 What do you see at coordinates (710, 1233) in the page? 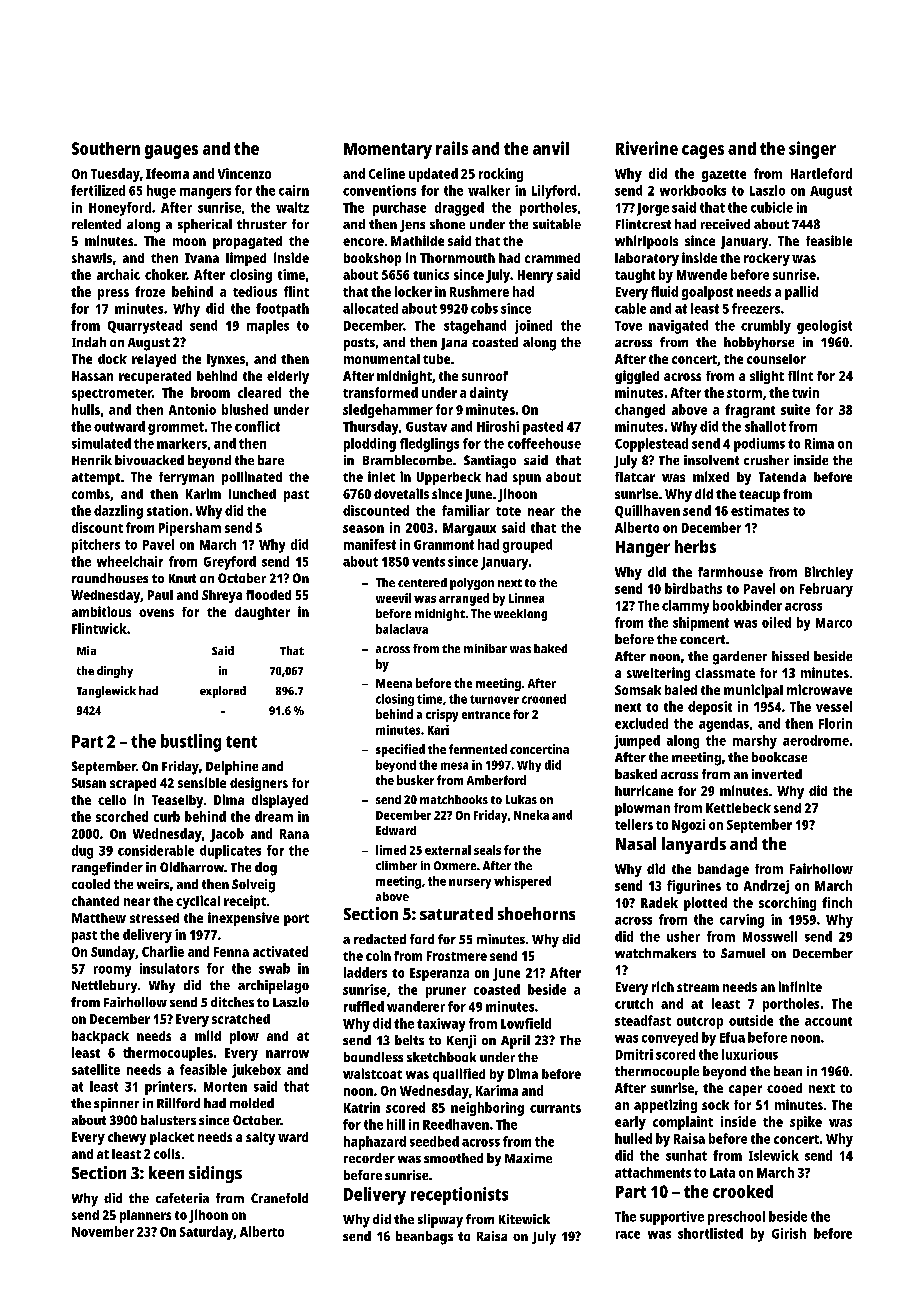
I see `shortlisted` at bounding box center [710, 1233].
